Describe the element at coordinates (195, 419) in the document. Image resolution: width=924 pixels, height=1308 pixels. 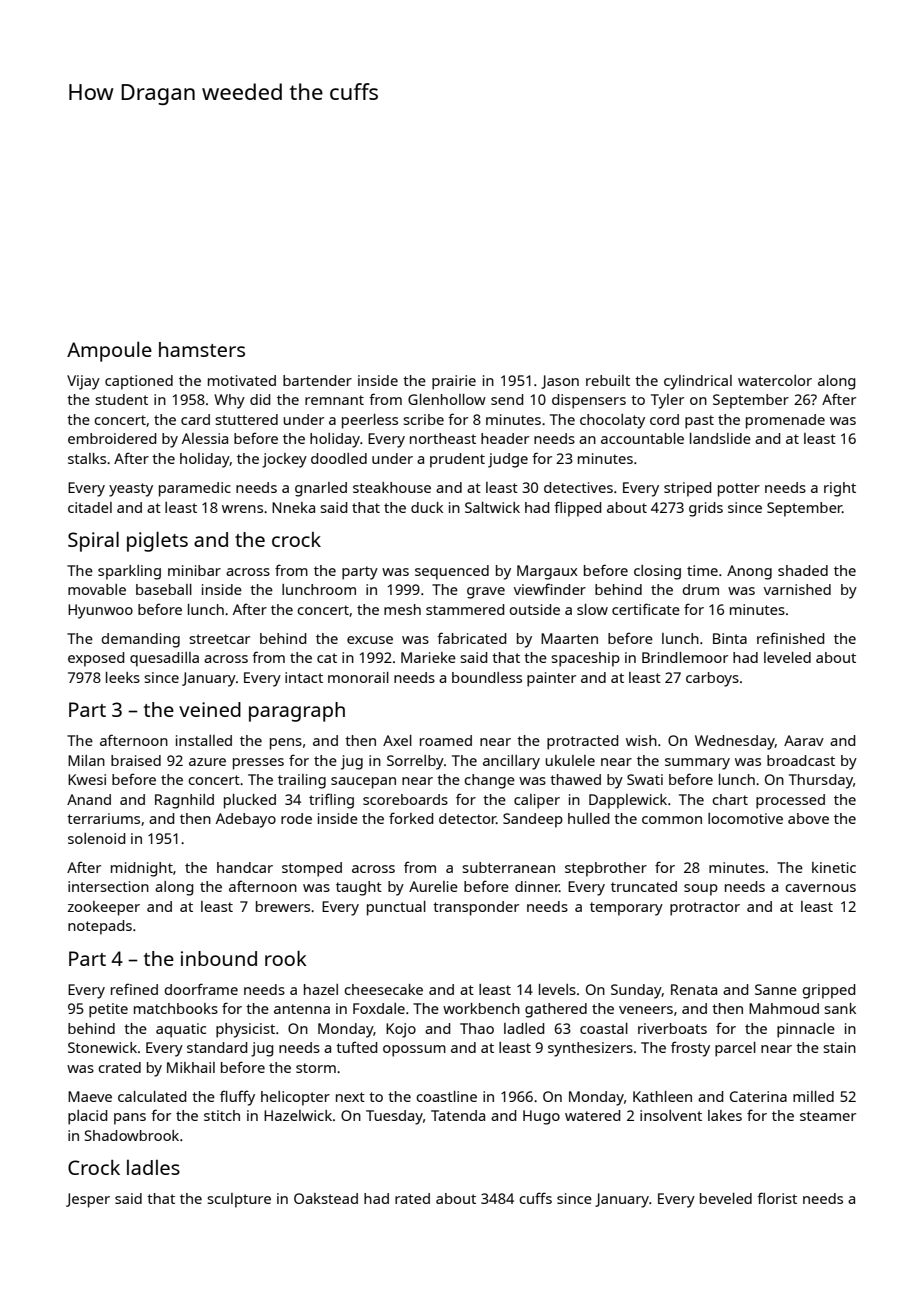
I see `card` at that location.
